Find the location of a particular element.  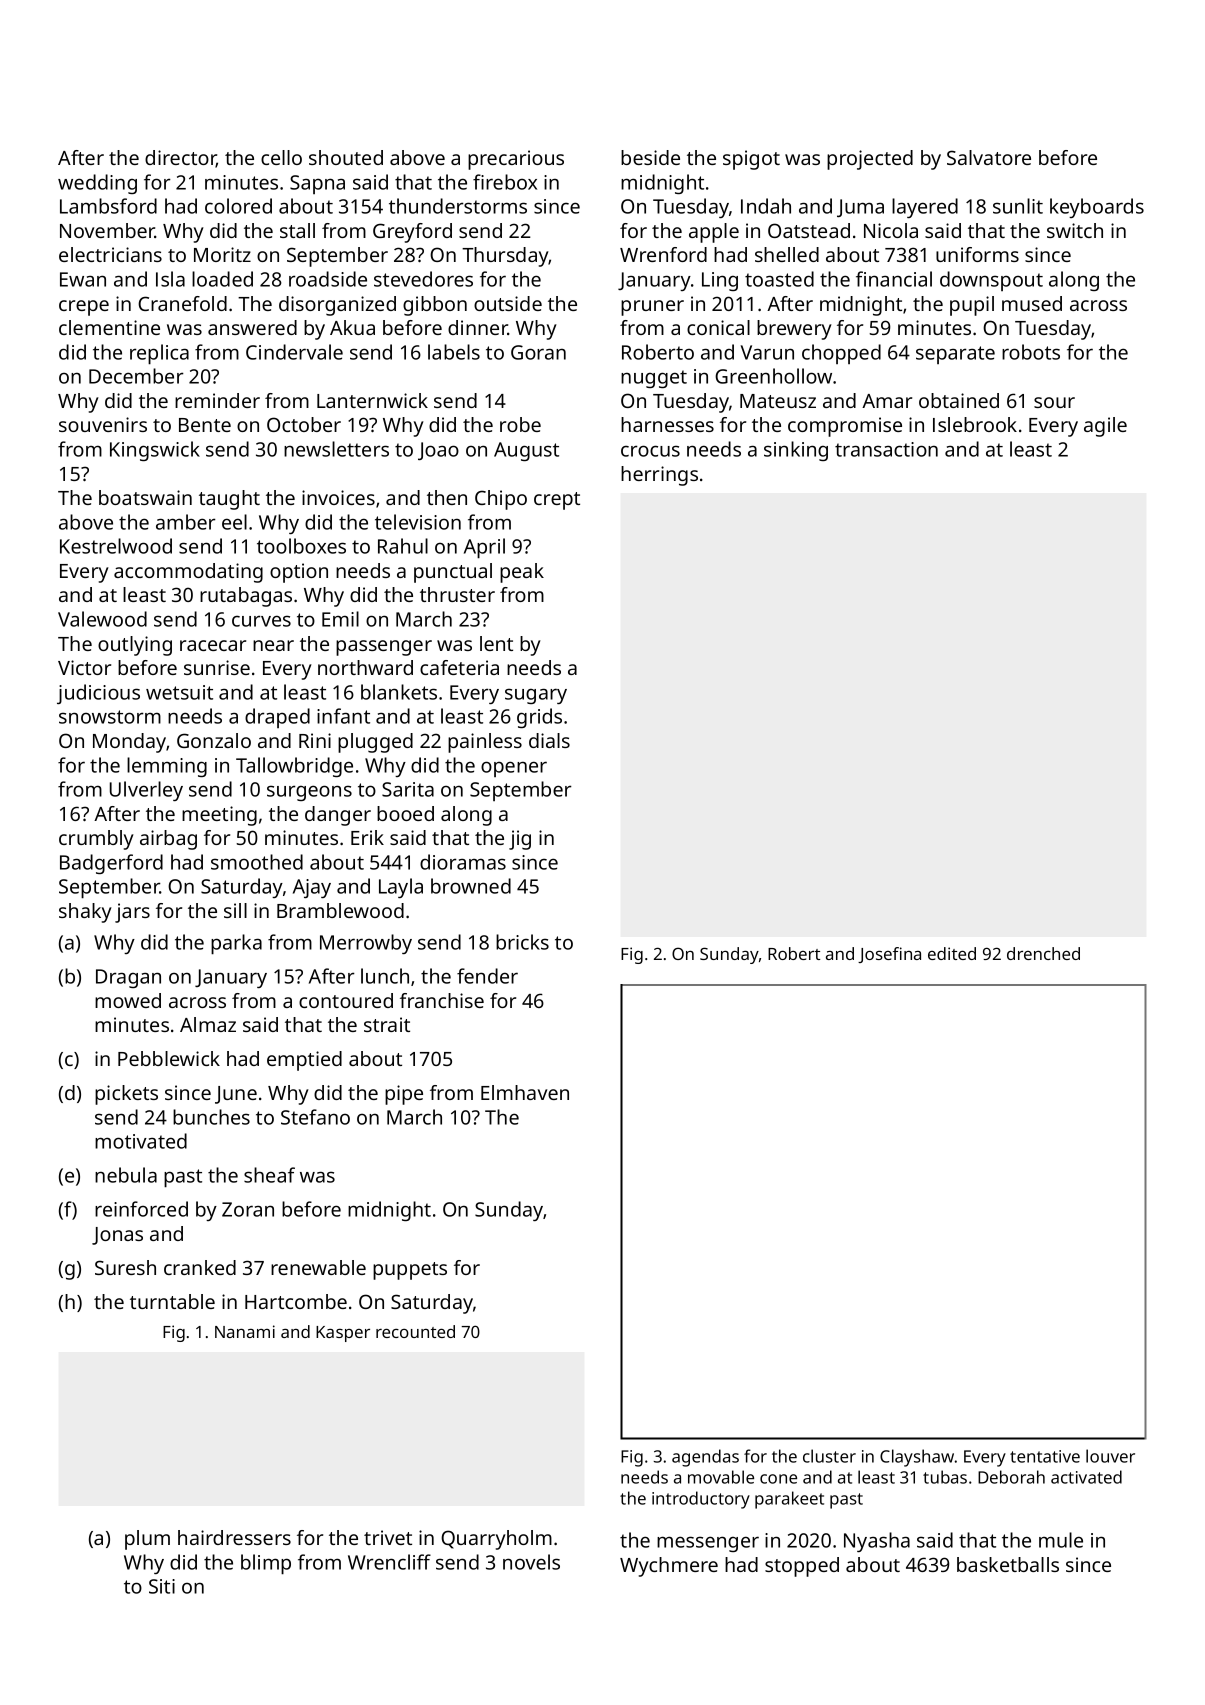

peak is located at coordinates (522, 573).
